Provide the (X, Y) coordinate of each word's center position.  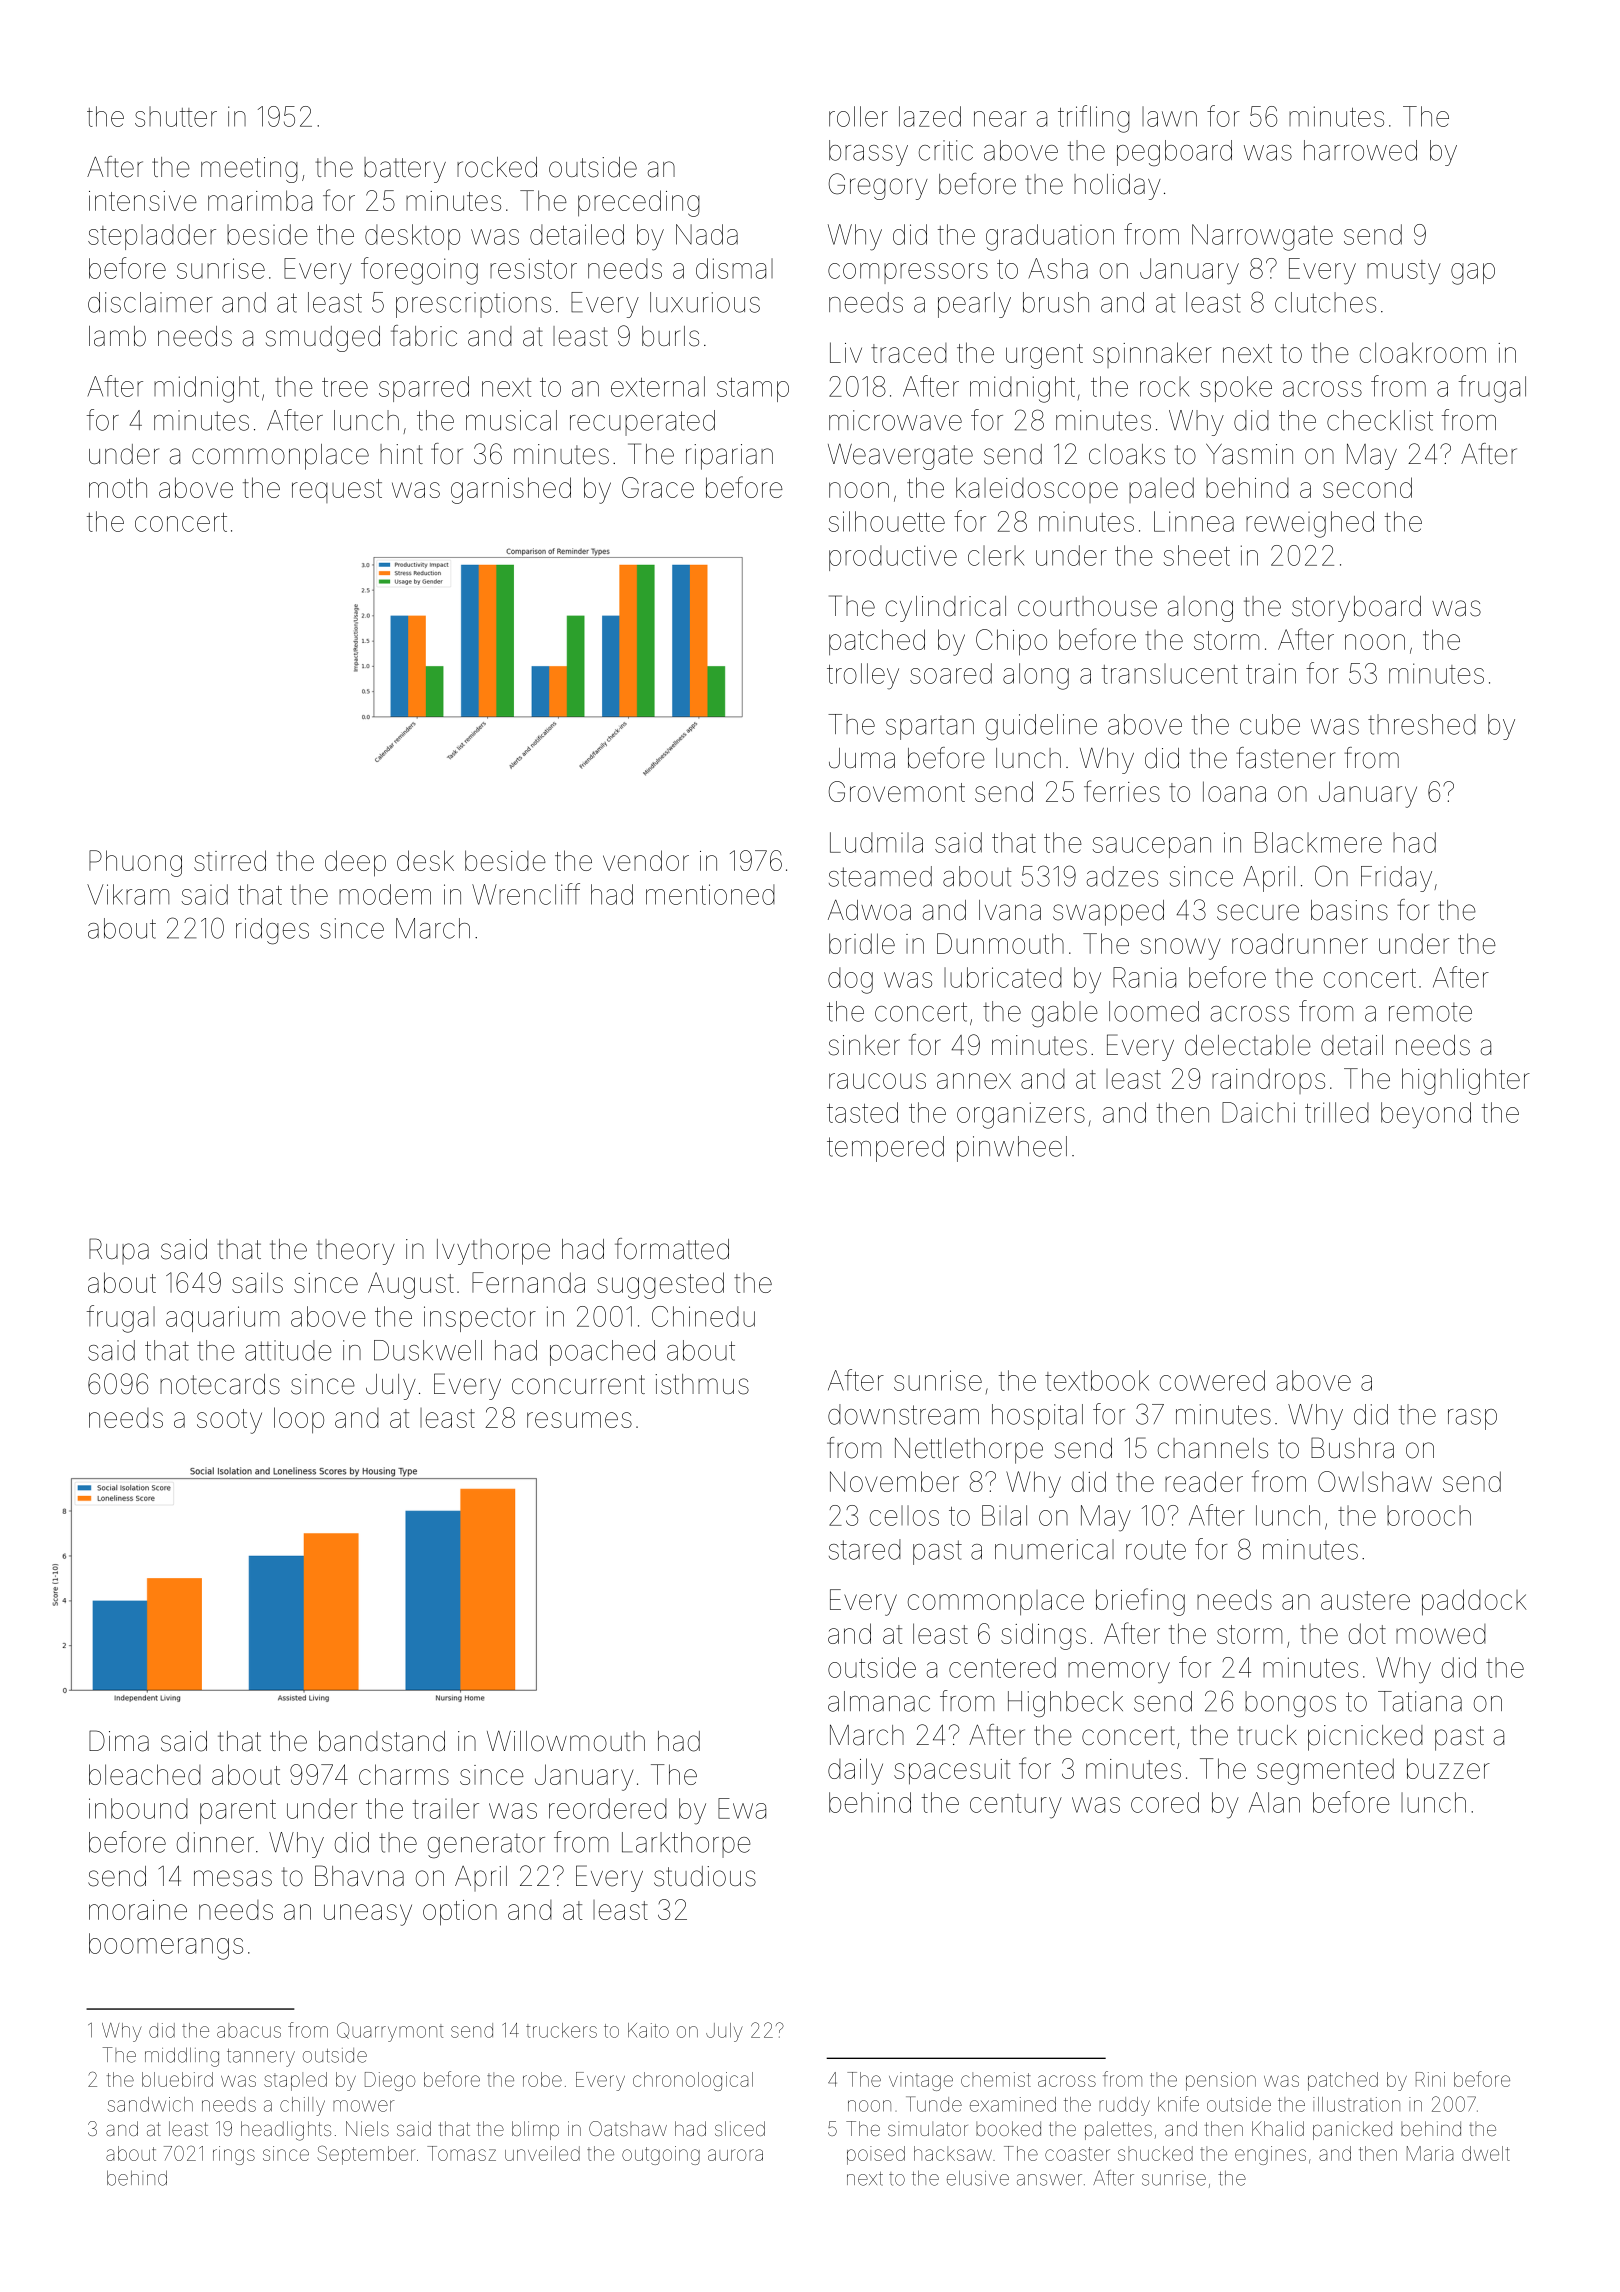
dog (850, 980)
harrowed (1360, 150)
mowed (1441, 1634)
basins (1349, 910)
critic (946, 150)
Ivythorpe (493, 1252)
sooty (229, 1421)
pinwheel (1012, 1149)
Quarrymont (390, 2032)
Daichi (1258, 1112)
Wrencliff (526, 894)
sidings (1043, 1636)
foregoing (419, 271)
